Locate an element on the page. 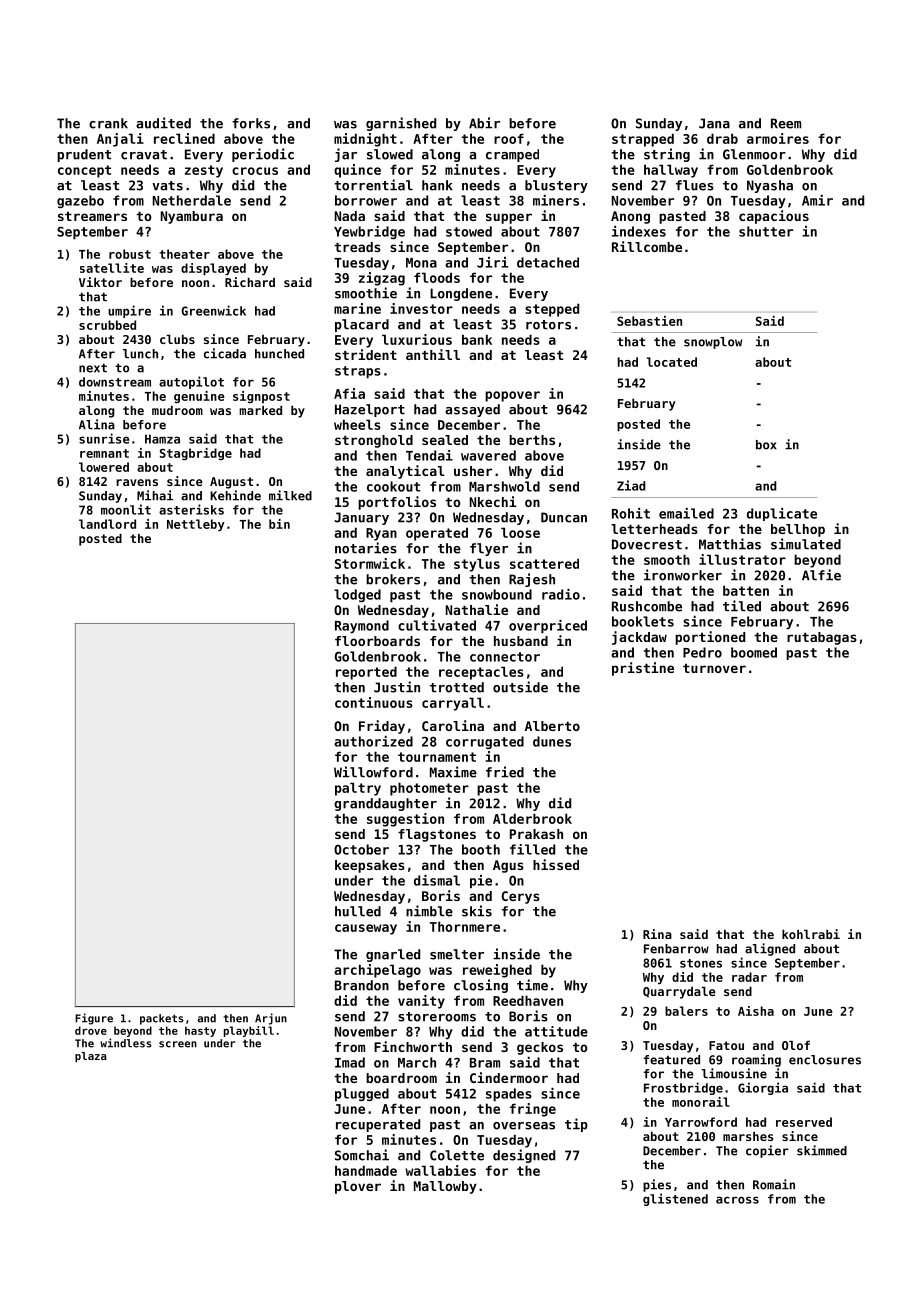 This document has height=1308, width=924. August is located at coordinates (231, 483).
